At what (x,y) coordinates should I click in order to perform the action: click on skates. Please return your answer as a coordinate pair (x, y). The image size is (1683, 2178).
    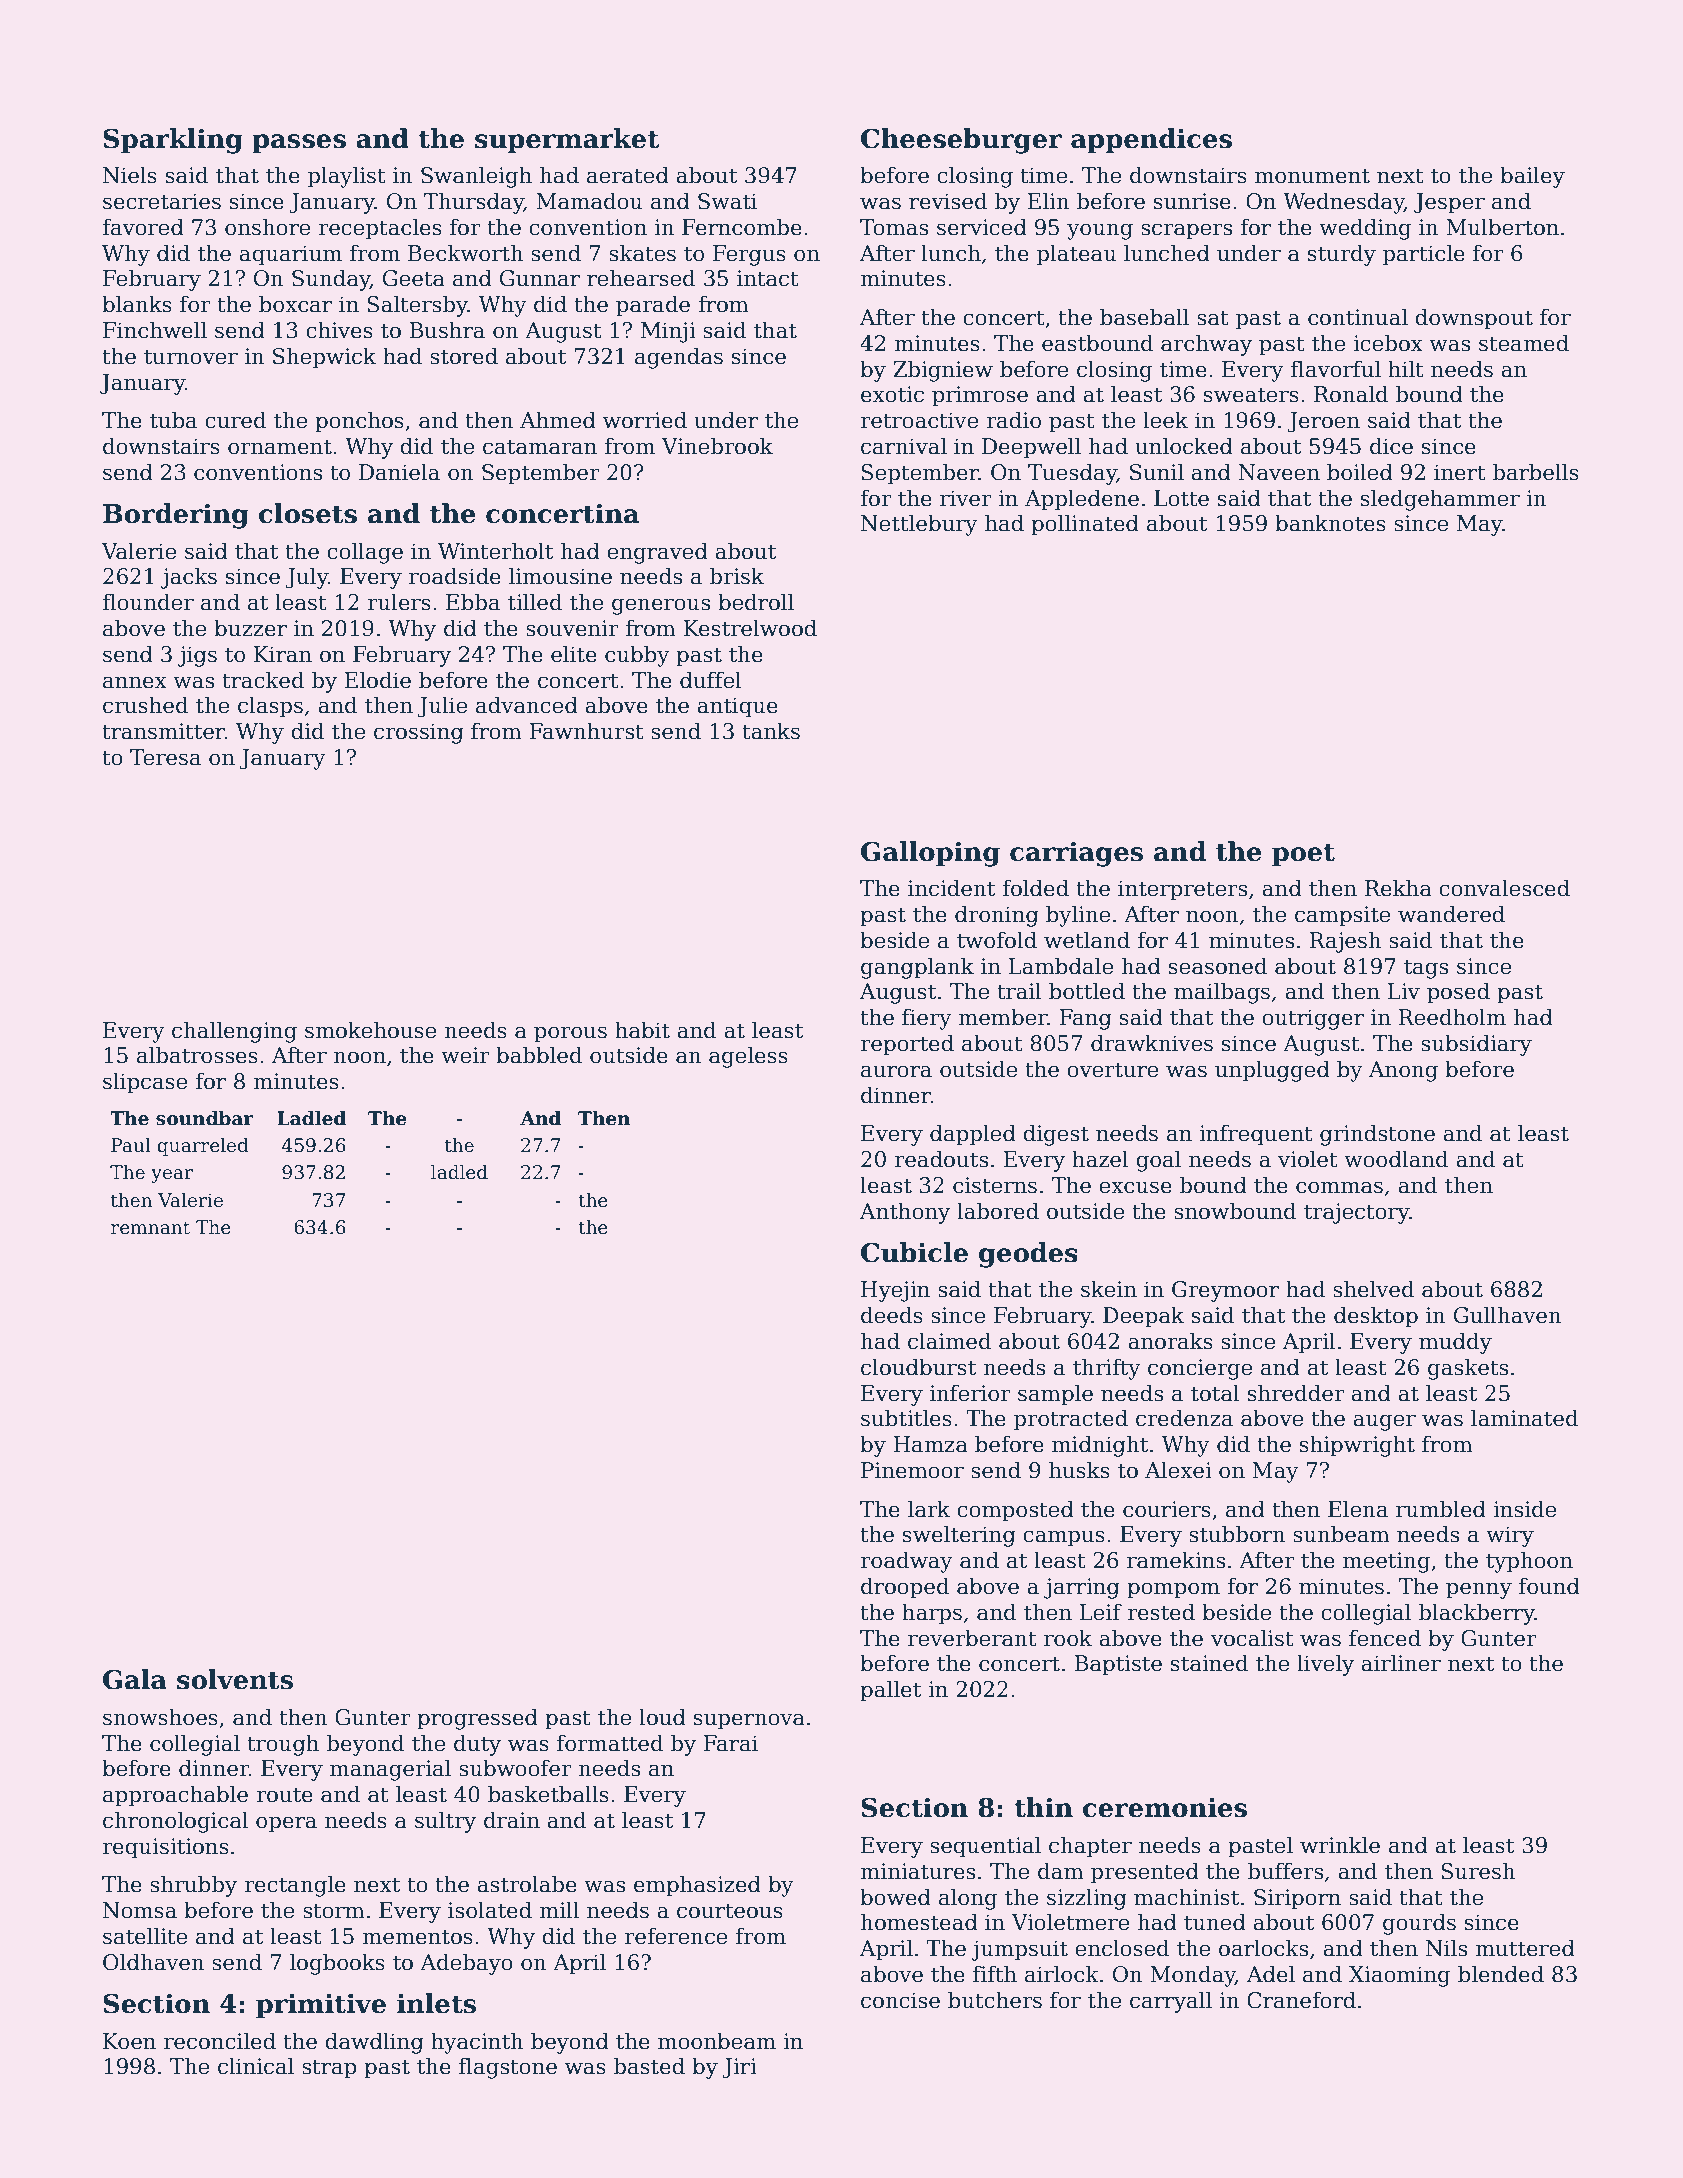
    Looking at the image, I should click on (642, 253).
